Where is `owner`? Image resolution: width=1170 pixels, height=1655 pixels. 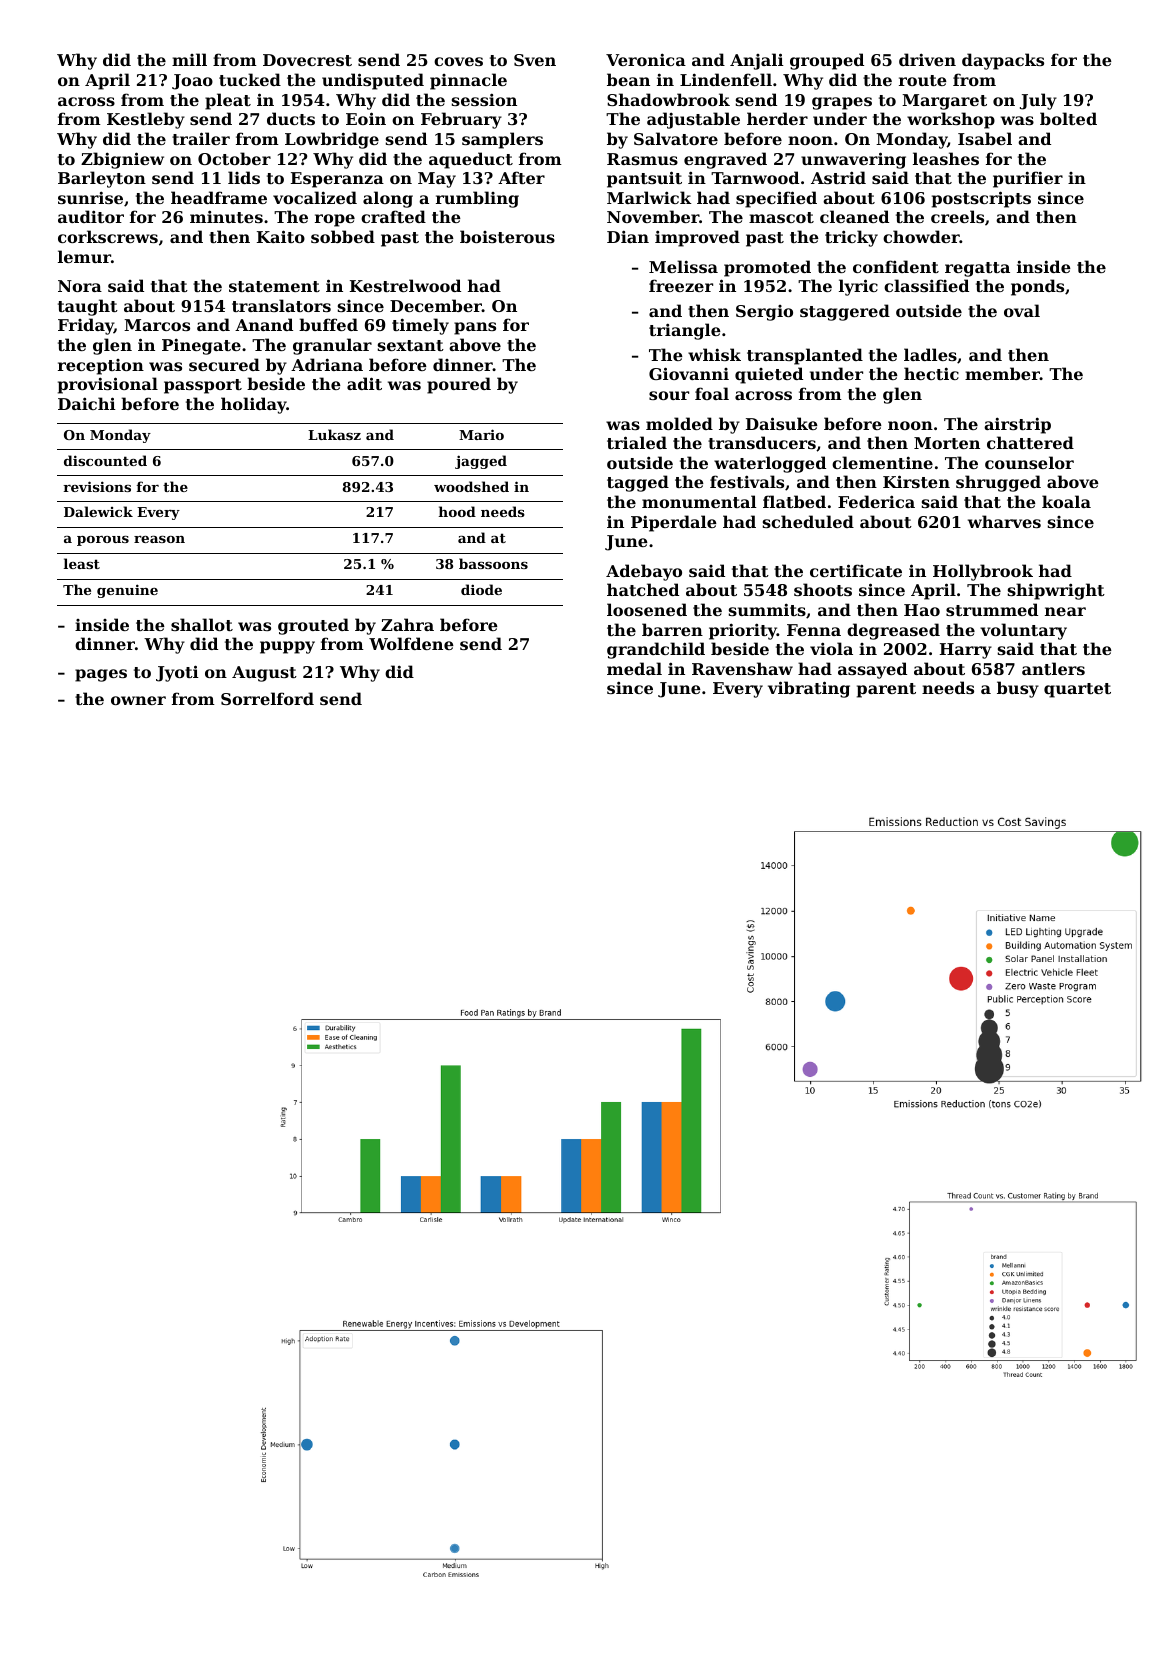
owner is located at coordinates (138, 700).
